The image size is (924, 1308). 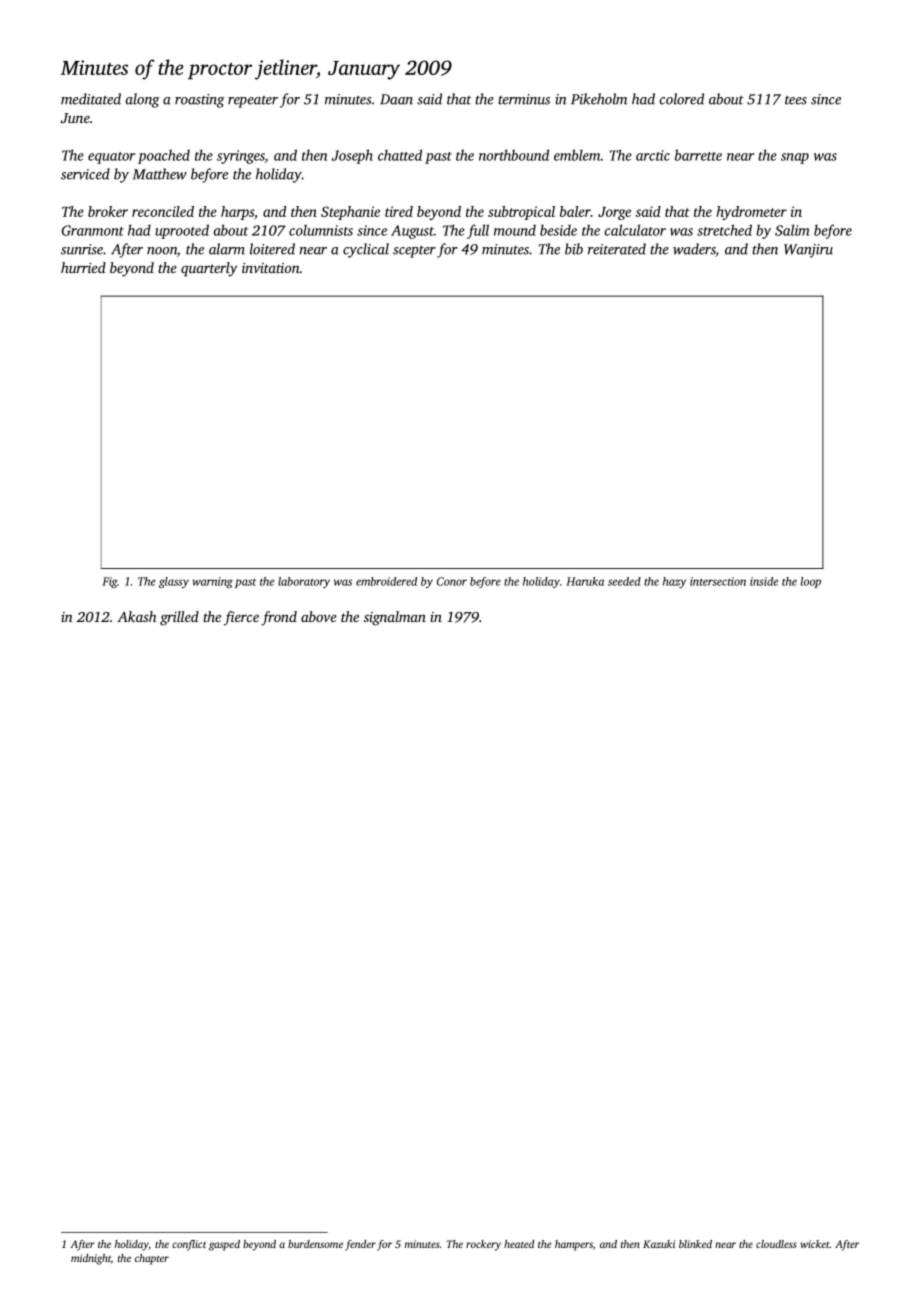 I want to click on along, so click(x=142, y=100).
